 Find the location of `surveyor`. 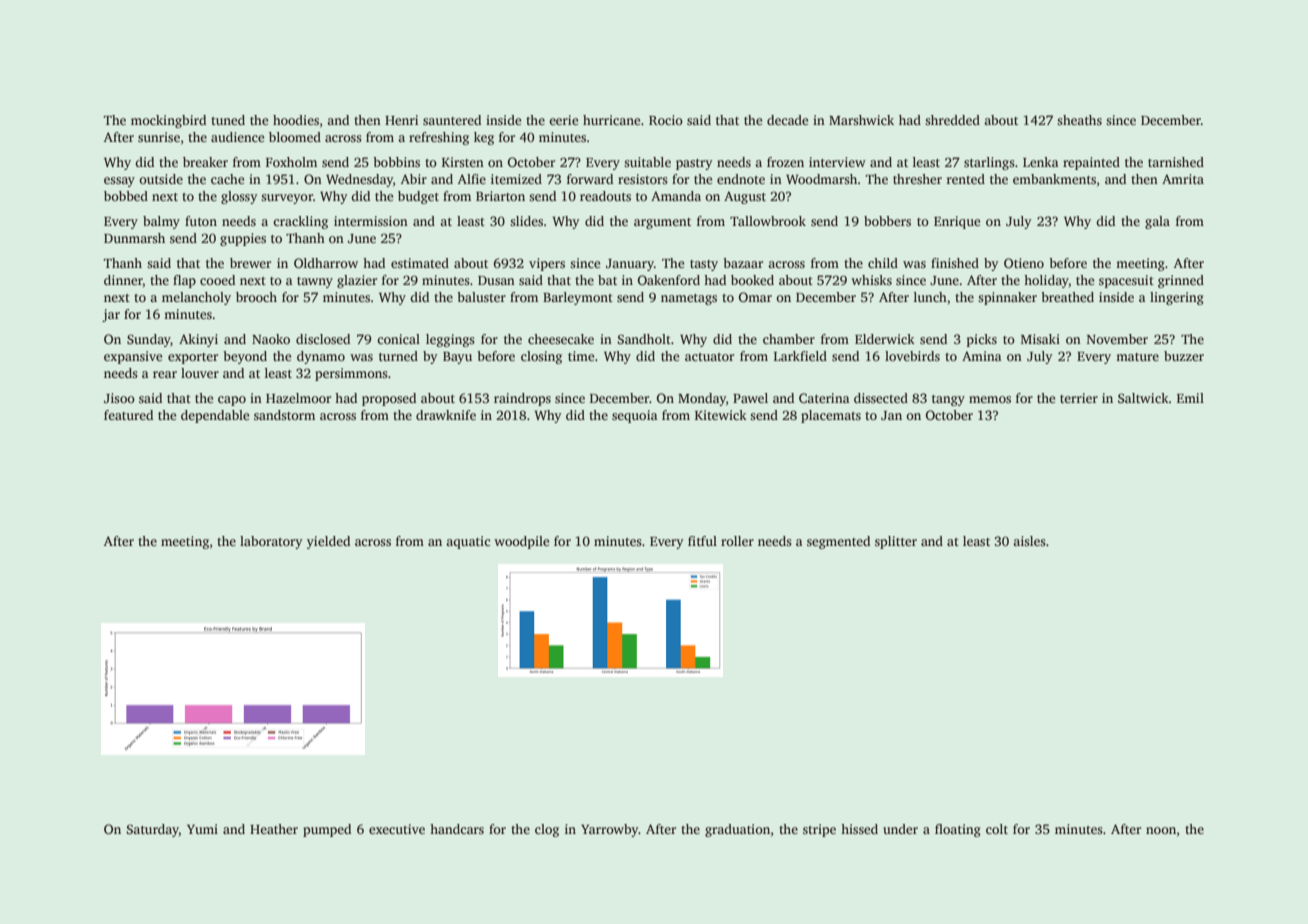

surveyor is located at coordinates (287, 199).
